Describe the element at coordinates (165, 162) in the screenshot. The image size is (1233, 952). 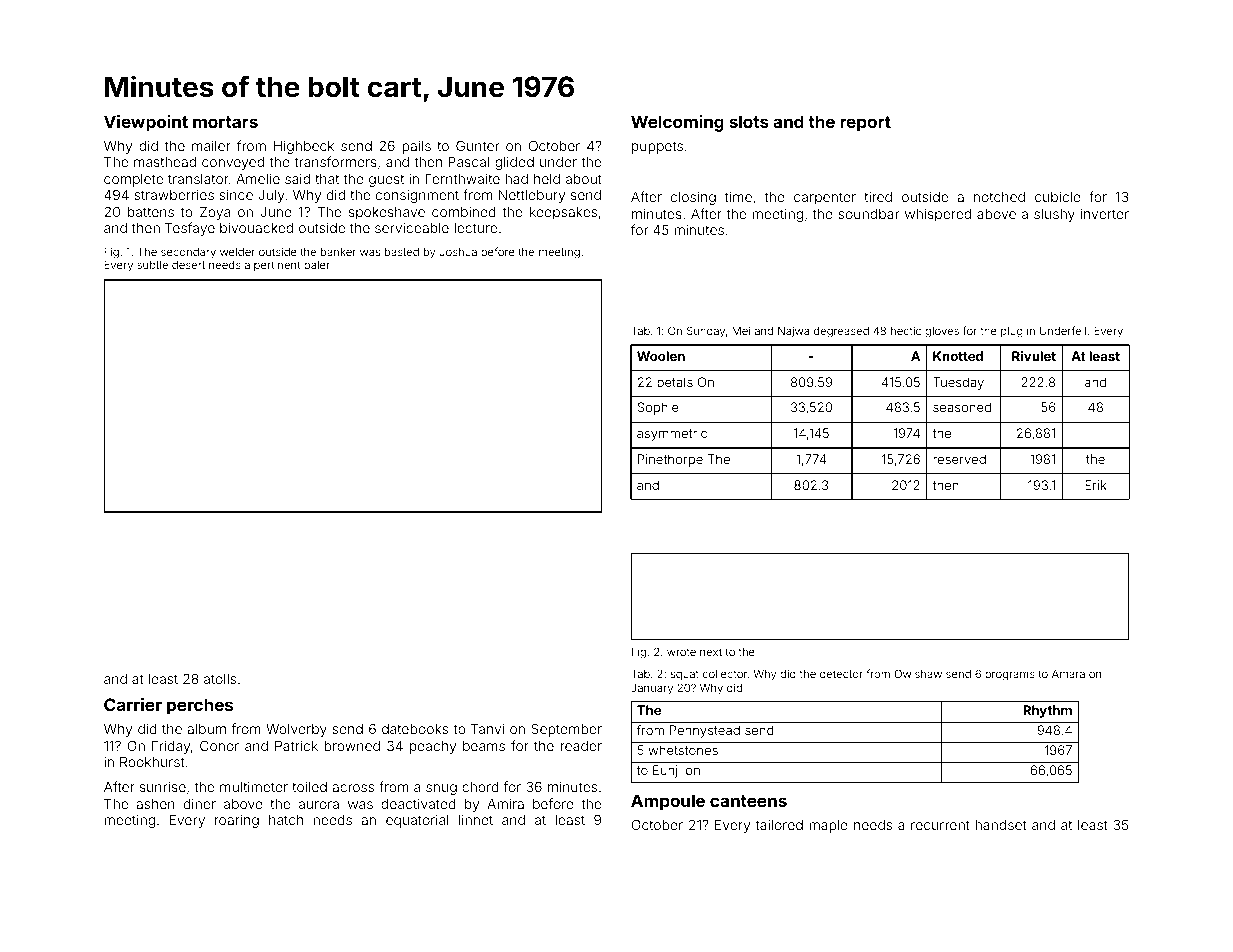
I see `masthead` at that location.
